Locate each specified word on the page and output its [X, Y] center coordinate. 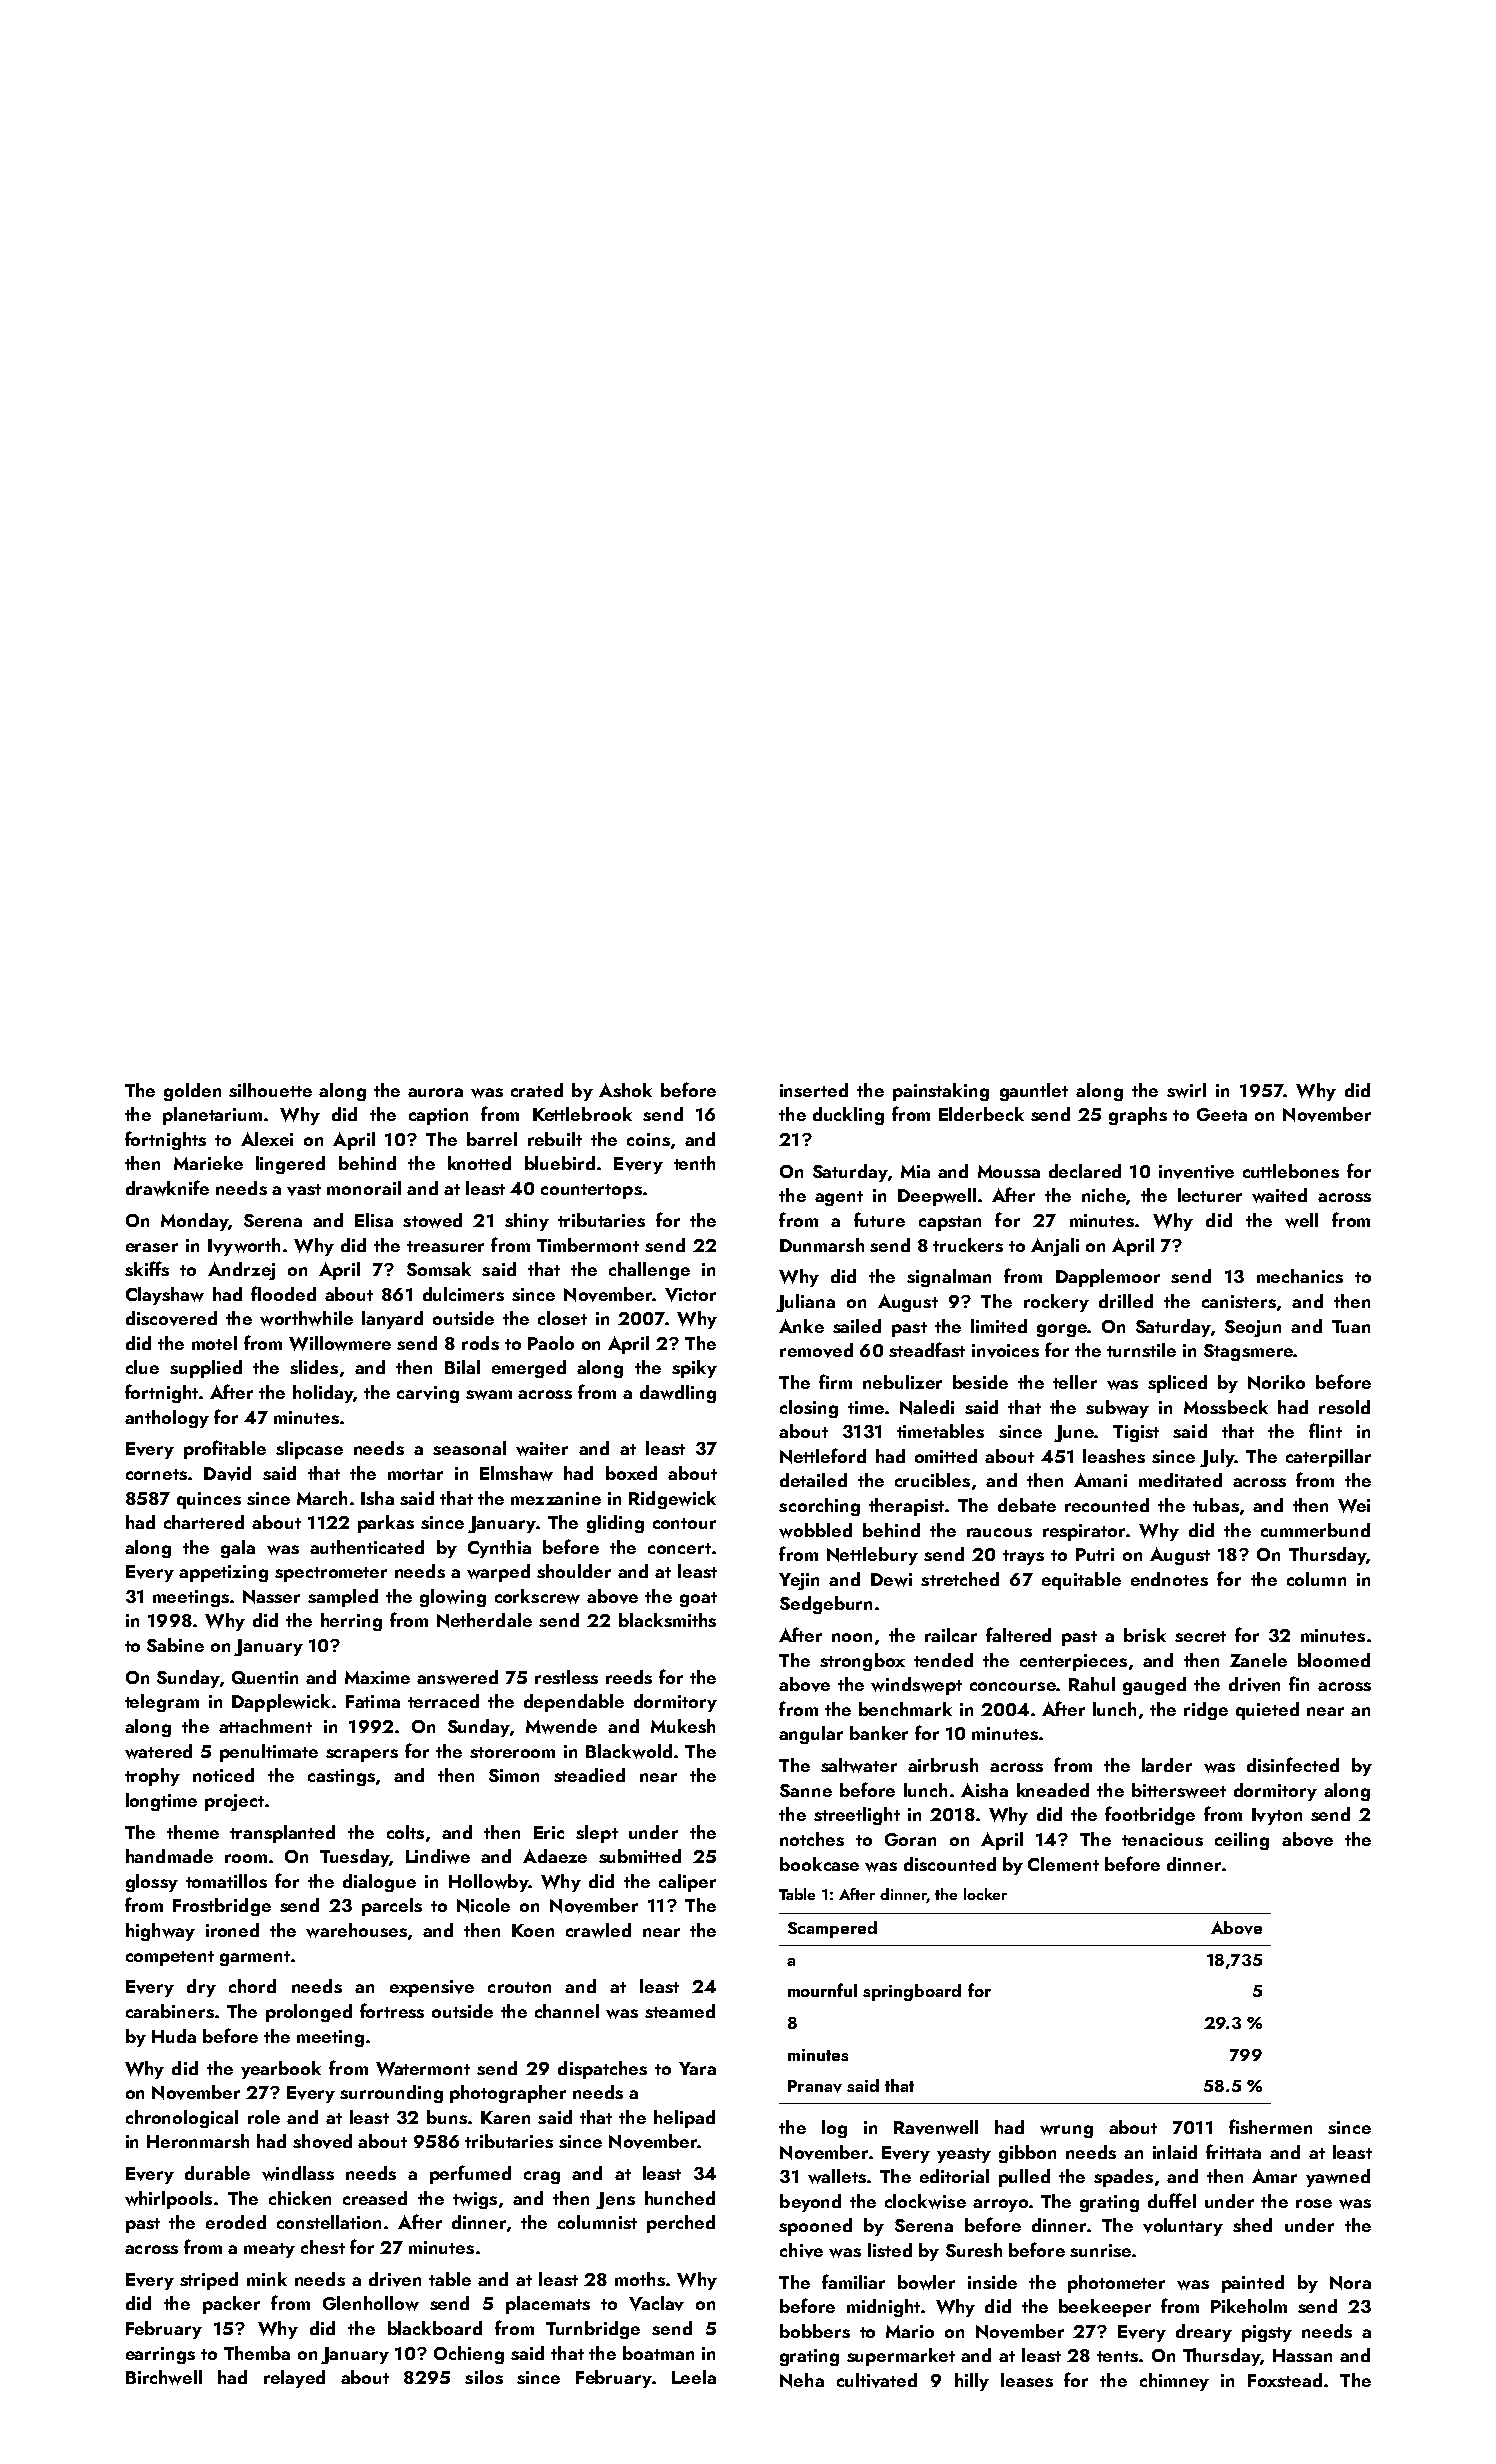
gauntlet [1034, 1092]
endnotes [1169, 1579]
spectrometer [331, 1574]
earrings [160, 2355]
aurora [435, 1092]
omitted [946, 1456]
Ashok [625, 1090]
